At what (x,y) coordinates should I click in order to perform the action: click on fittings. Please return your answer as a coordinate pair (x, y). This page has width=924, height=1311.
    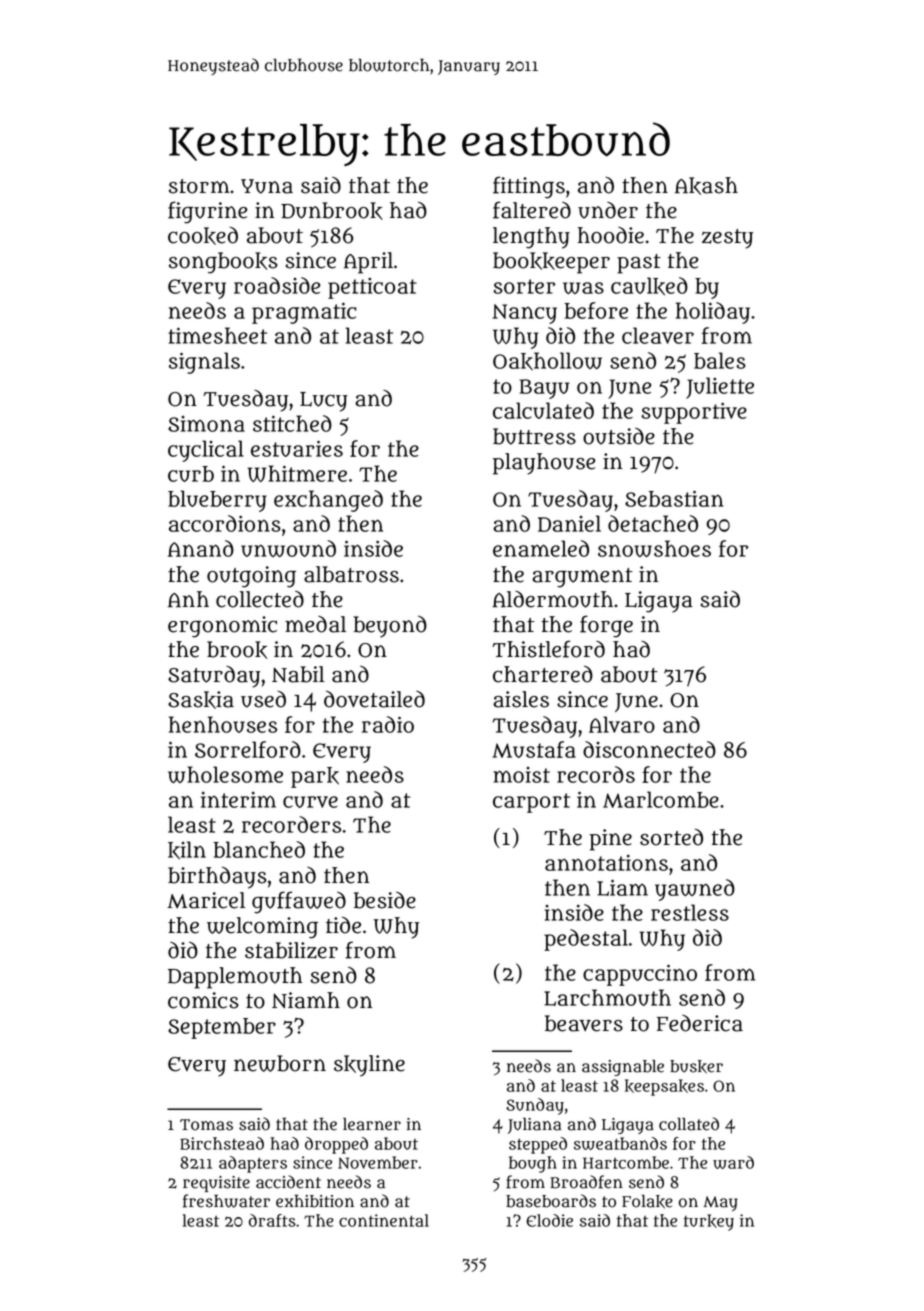
    Looking at the image, I should click on (529, 187).
